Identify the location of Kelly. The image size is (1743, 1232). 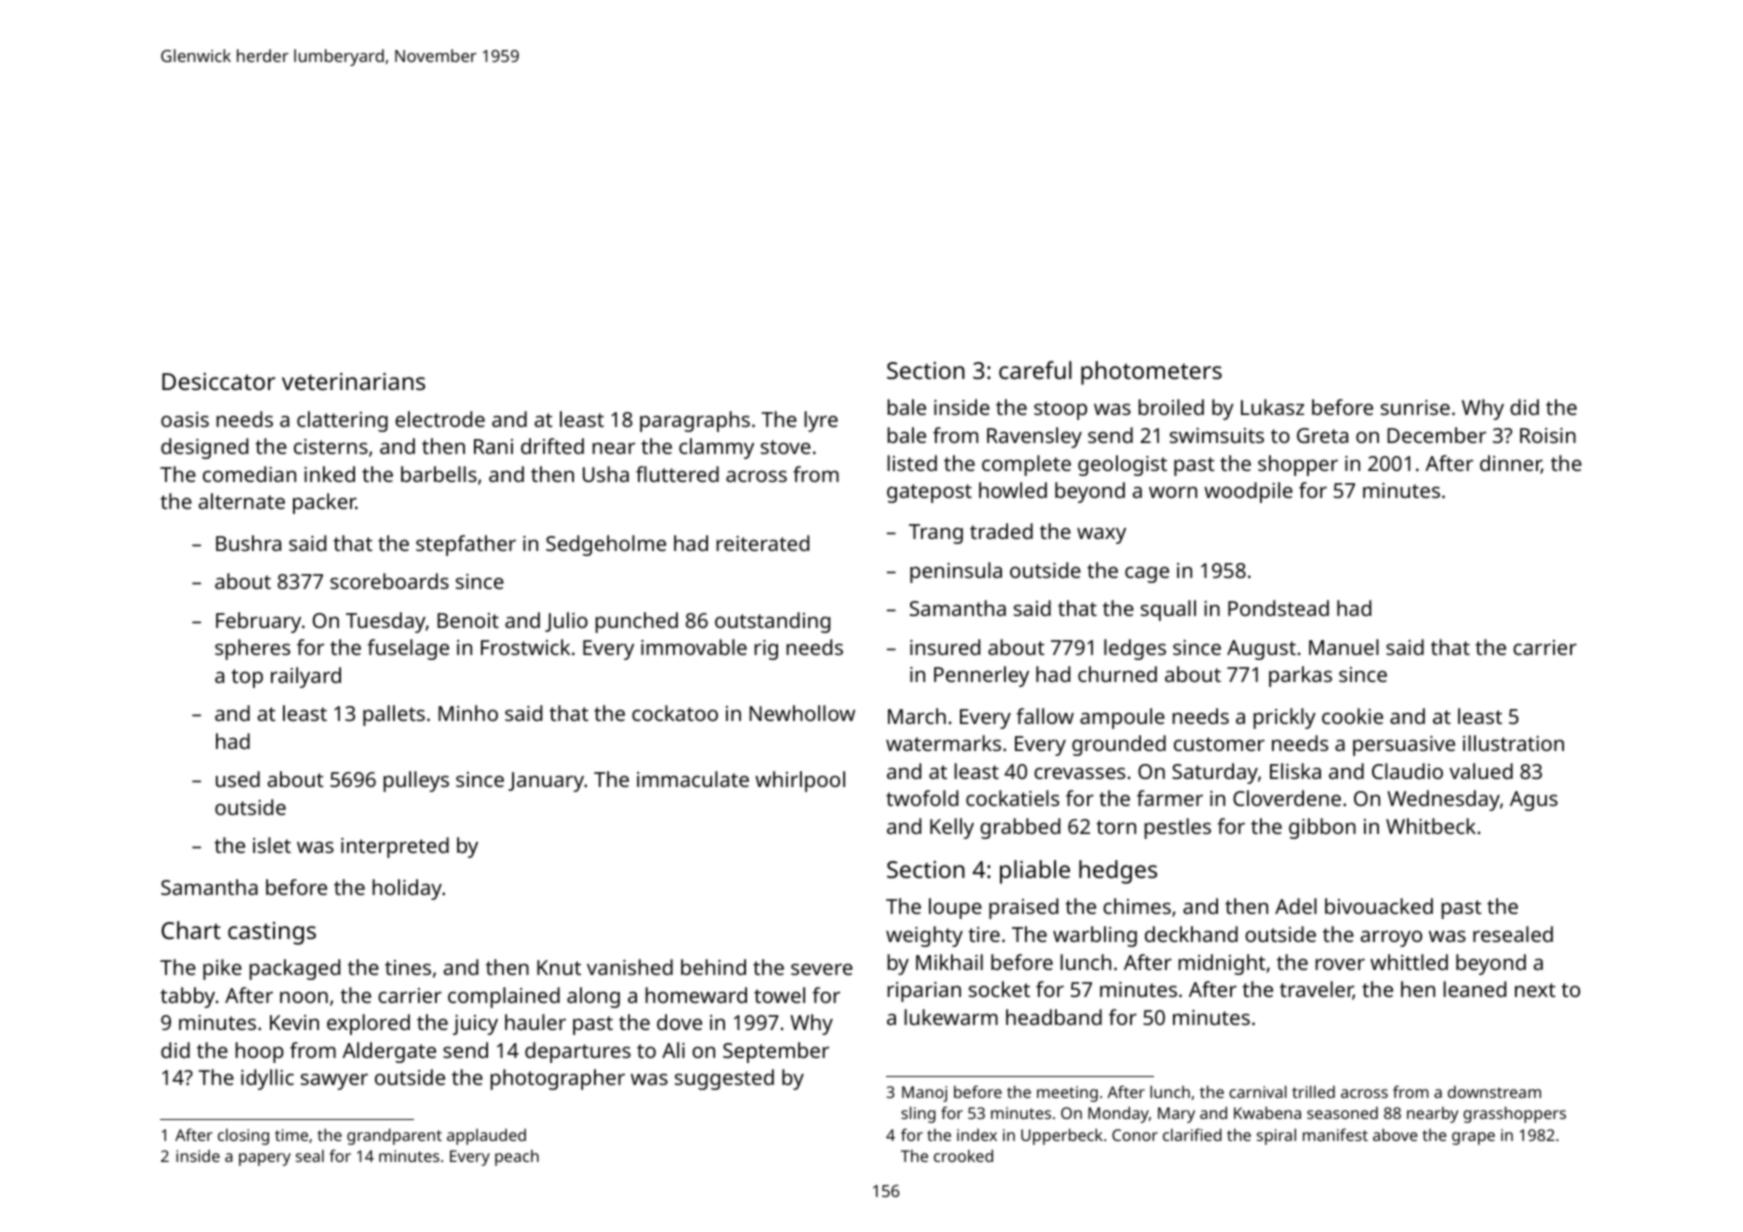
(952, 828).
